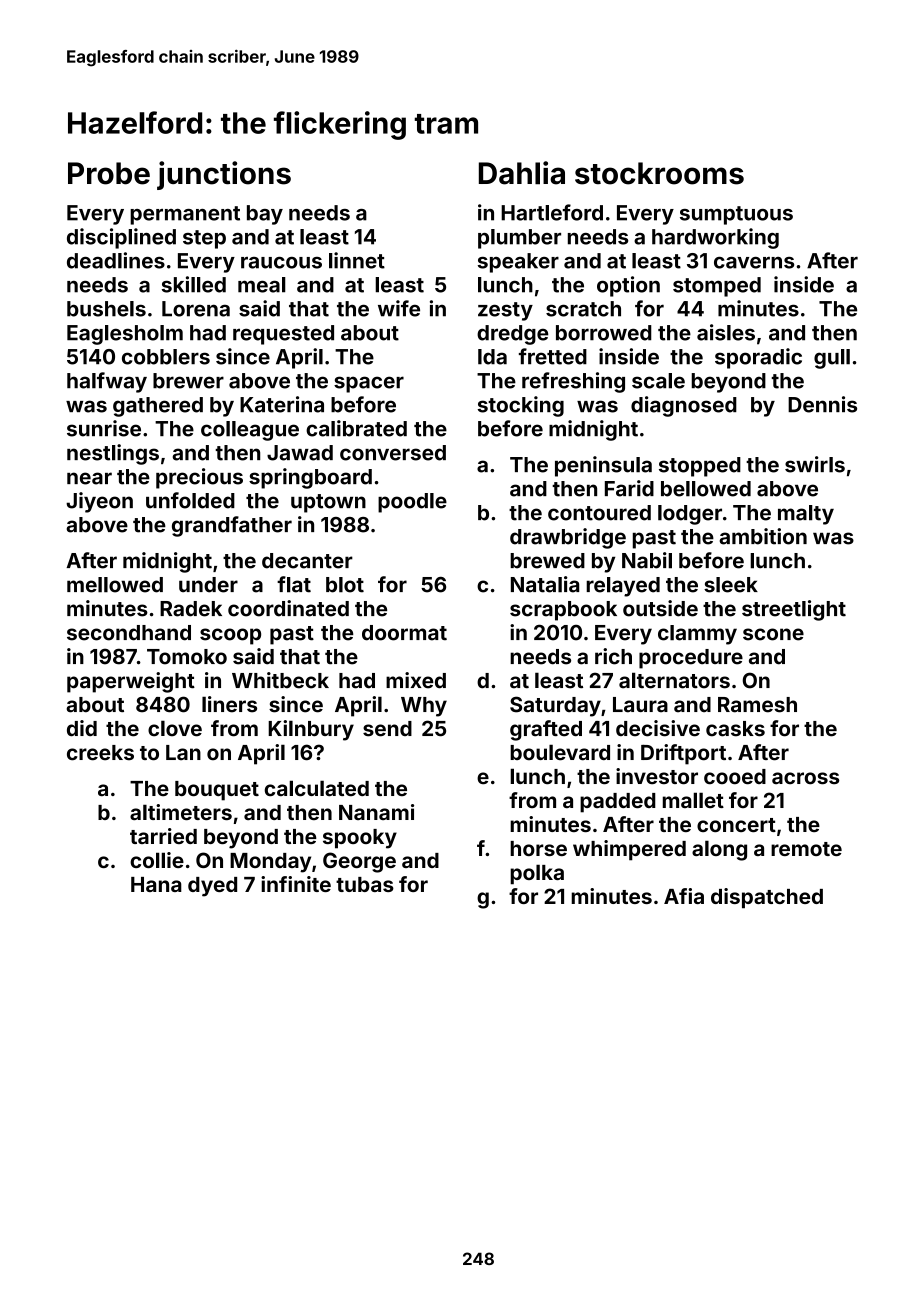 Image resolution: width=924 pixels, height=1314 pixels. Describe the element at coordinates (99, 502) in the screenshot. I see `Jiyeon` at that location.
